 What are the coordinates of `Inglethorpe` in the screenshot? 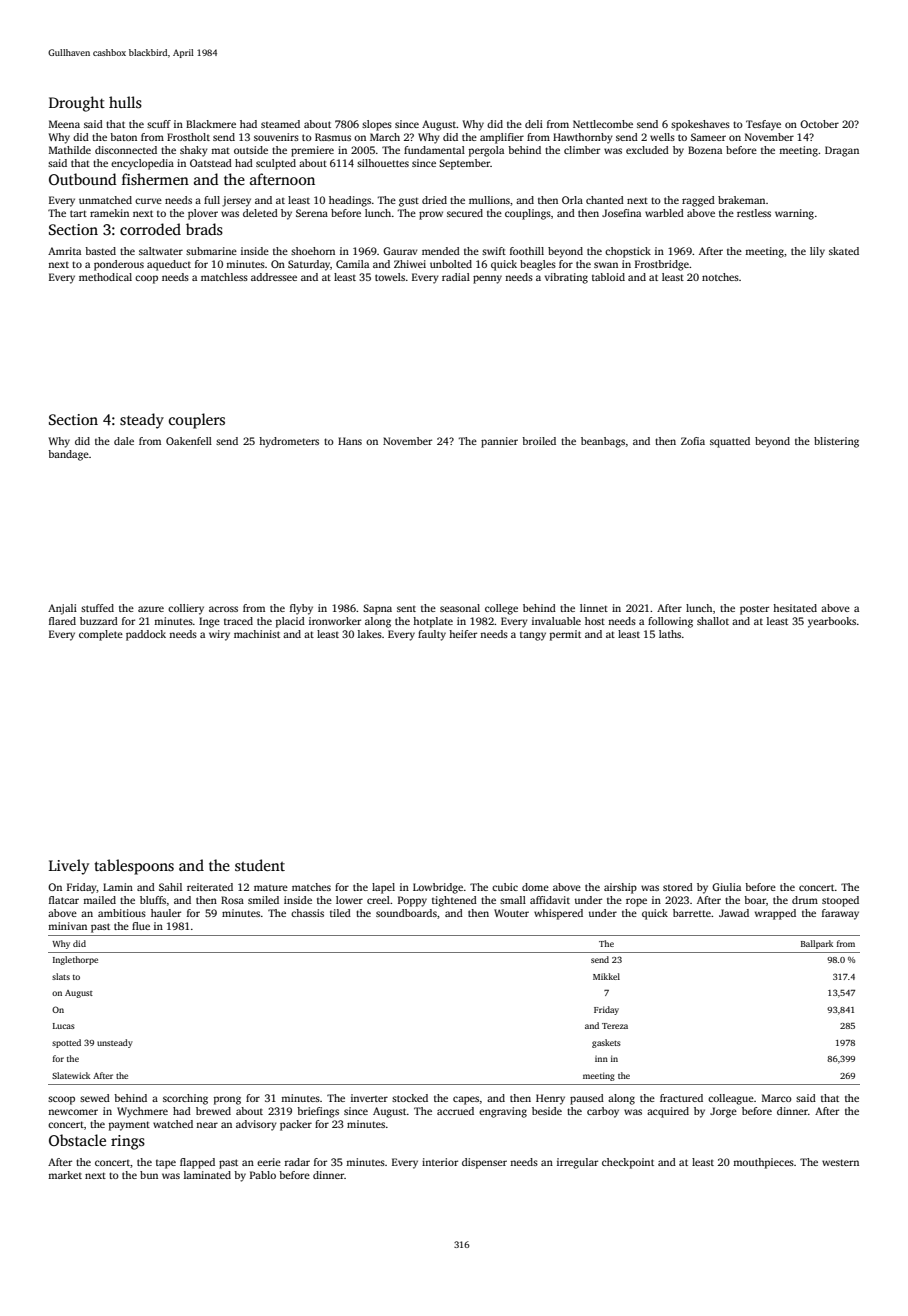 It's located at (75, 960).
